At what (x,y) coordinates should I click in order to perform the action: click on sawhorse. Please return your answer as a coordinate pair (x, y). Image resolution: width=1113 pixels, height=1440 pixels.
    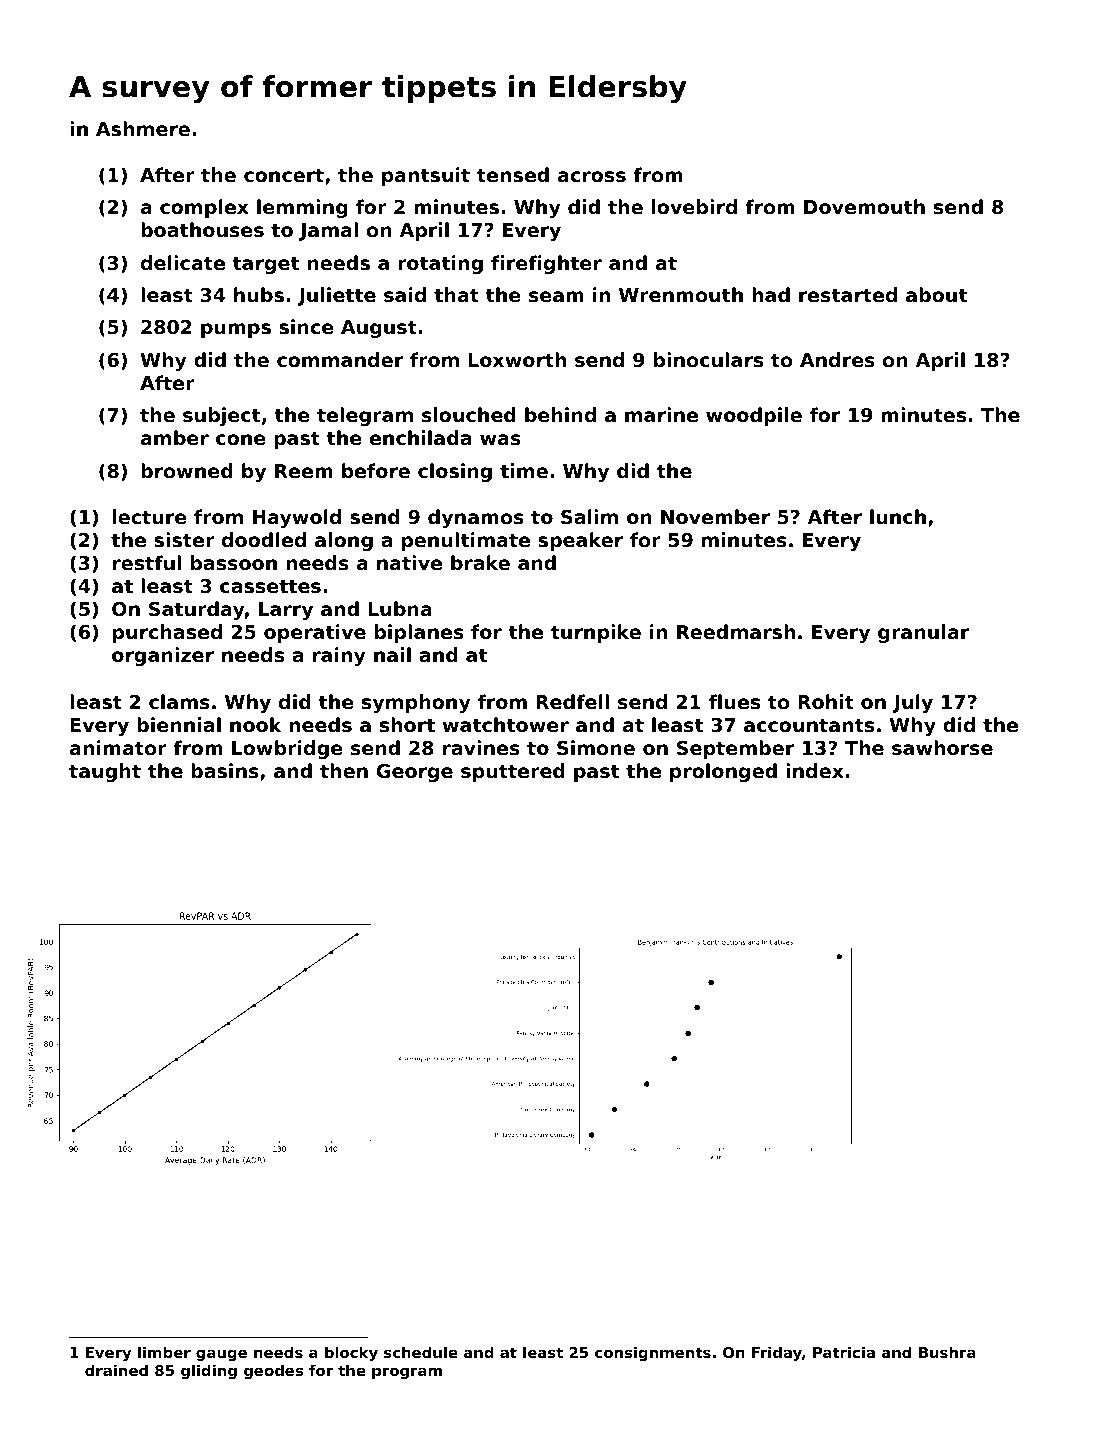
    Looking at the image, I should click on (942, 748).
